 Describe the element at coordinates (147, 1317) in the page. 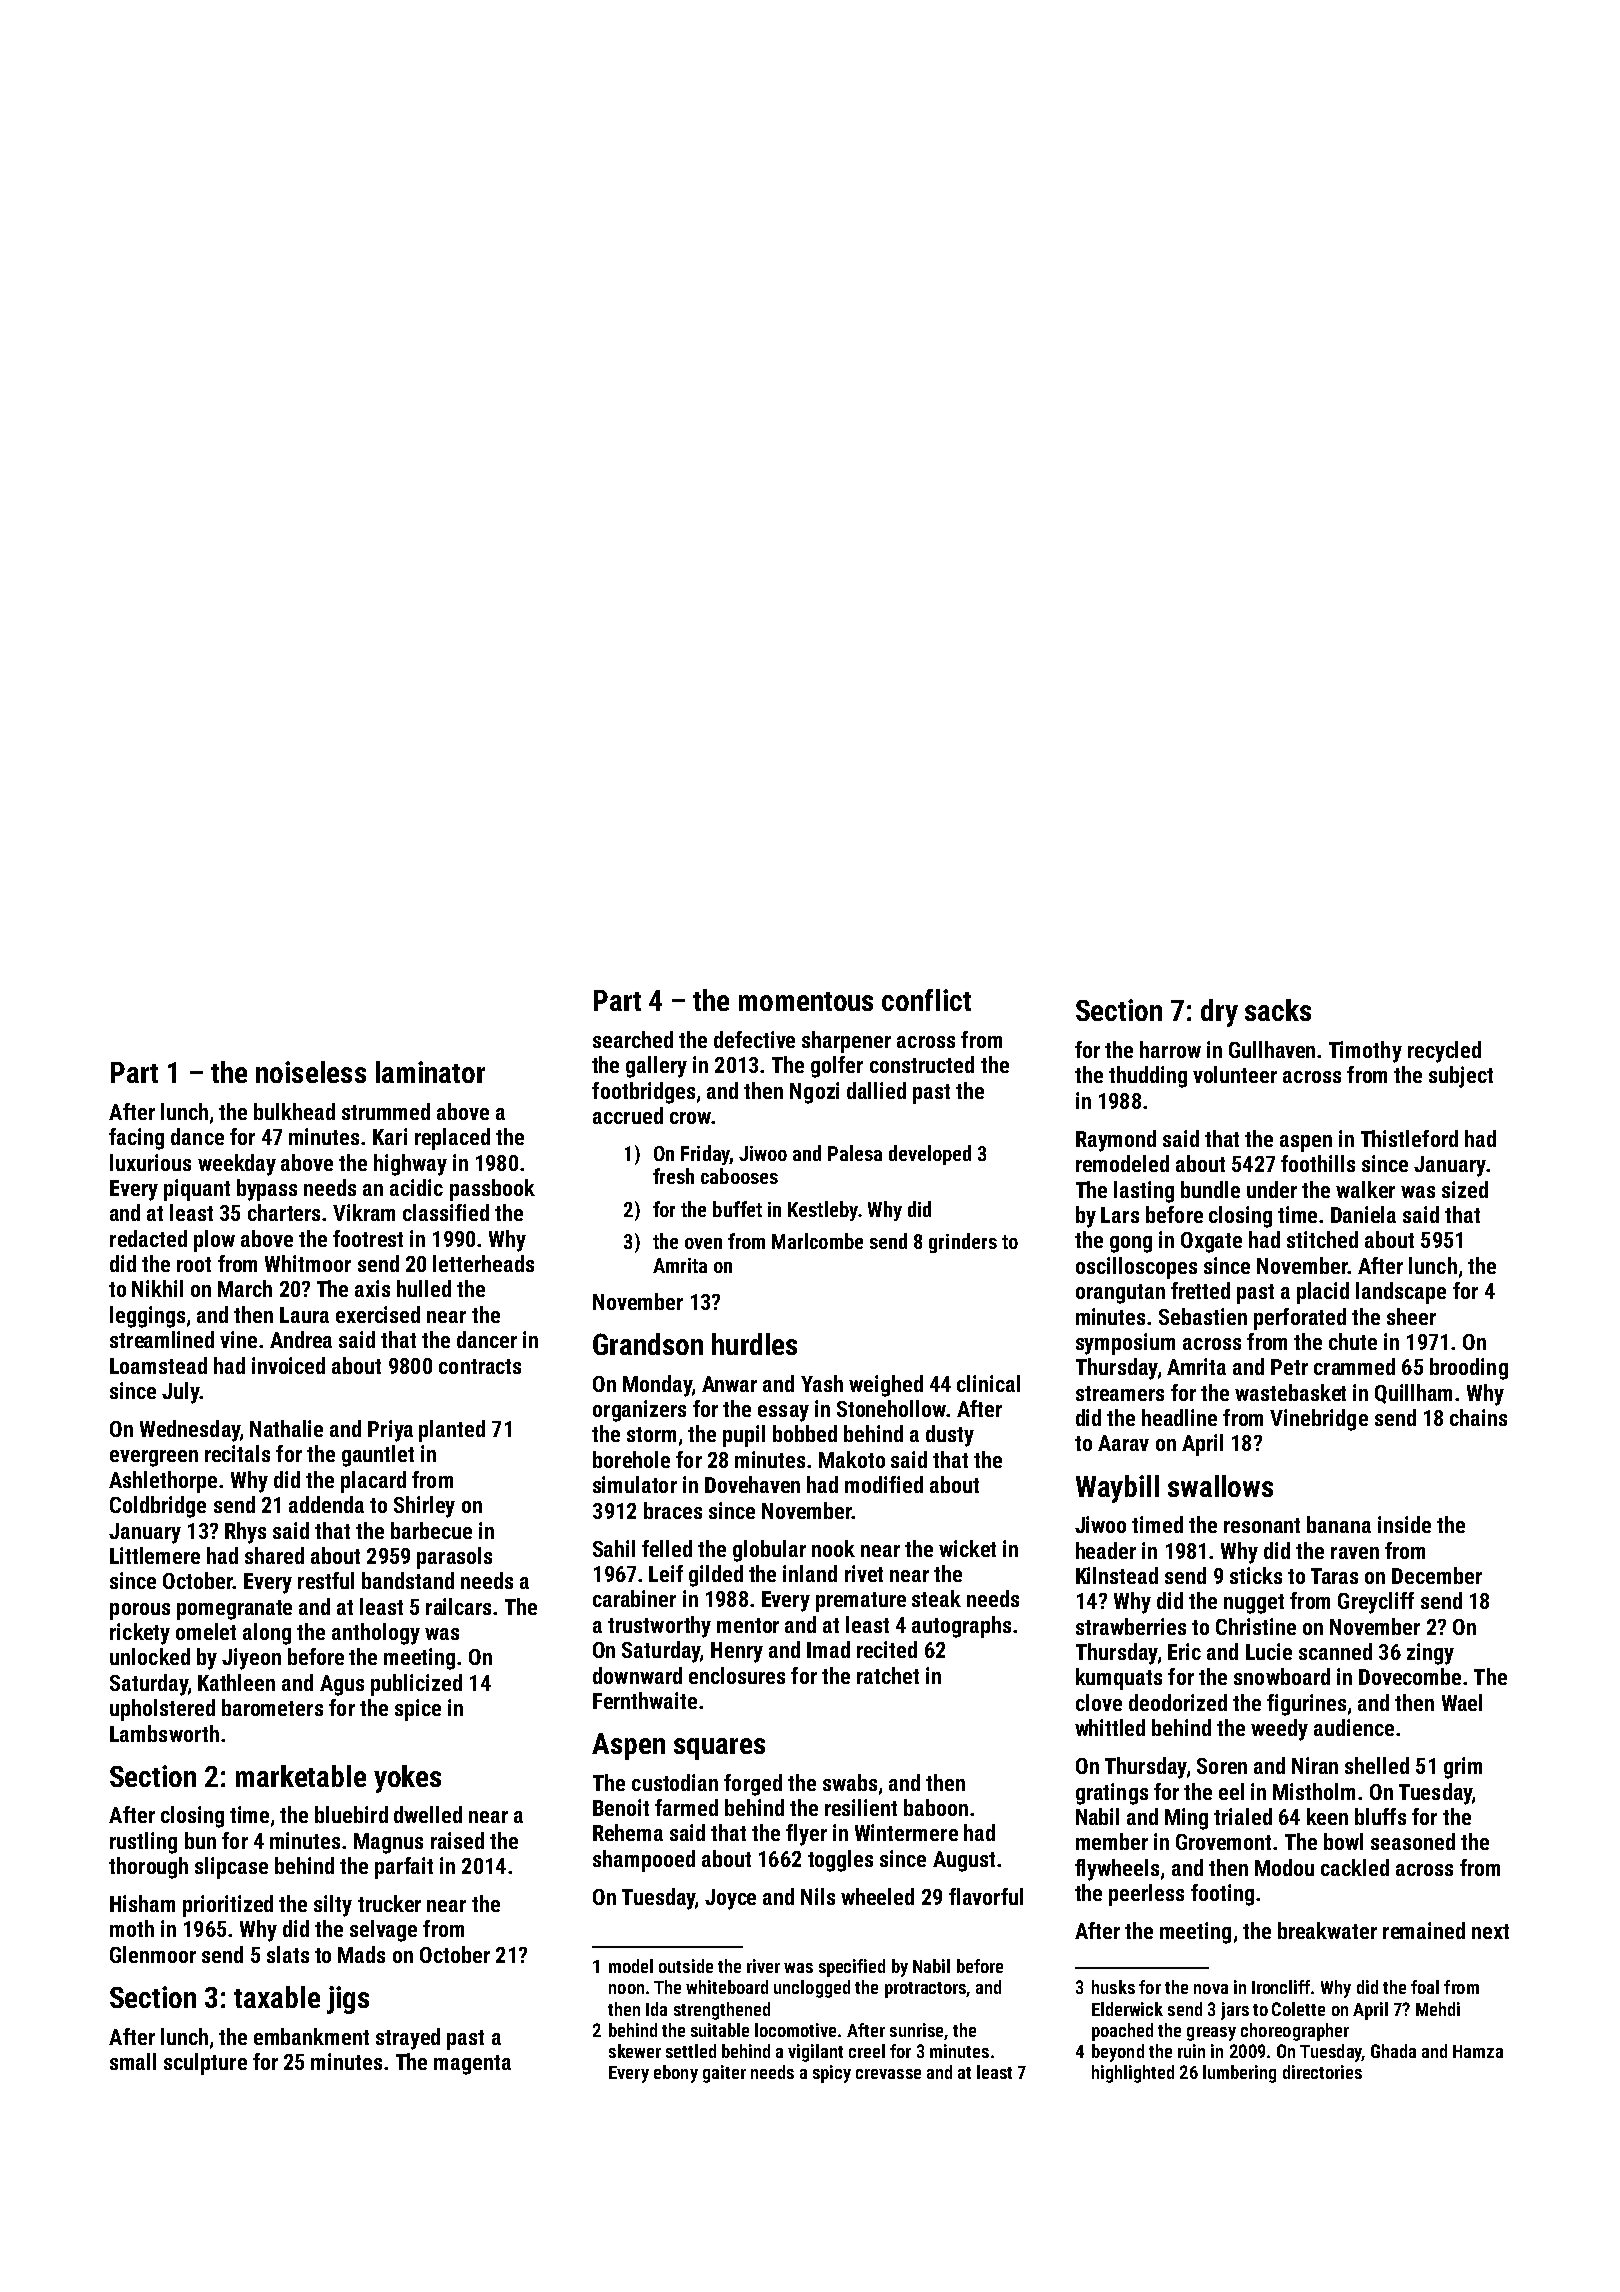

I see `leggings` at that location.
